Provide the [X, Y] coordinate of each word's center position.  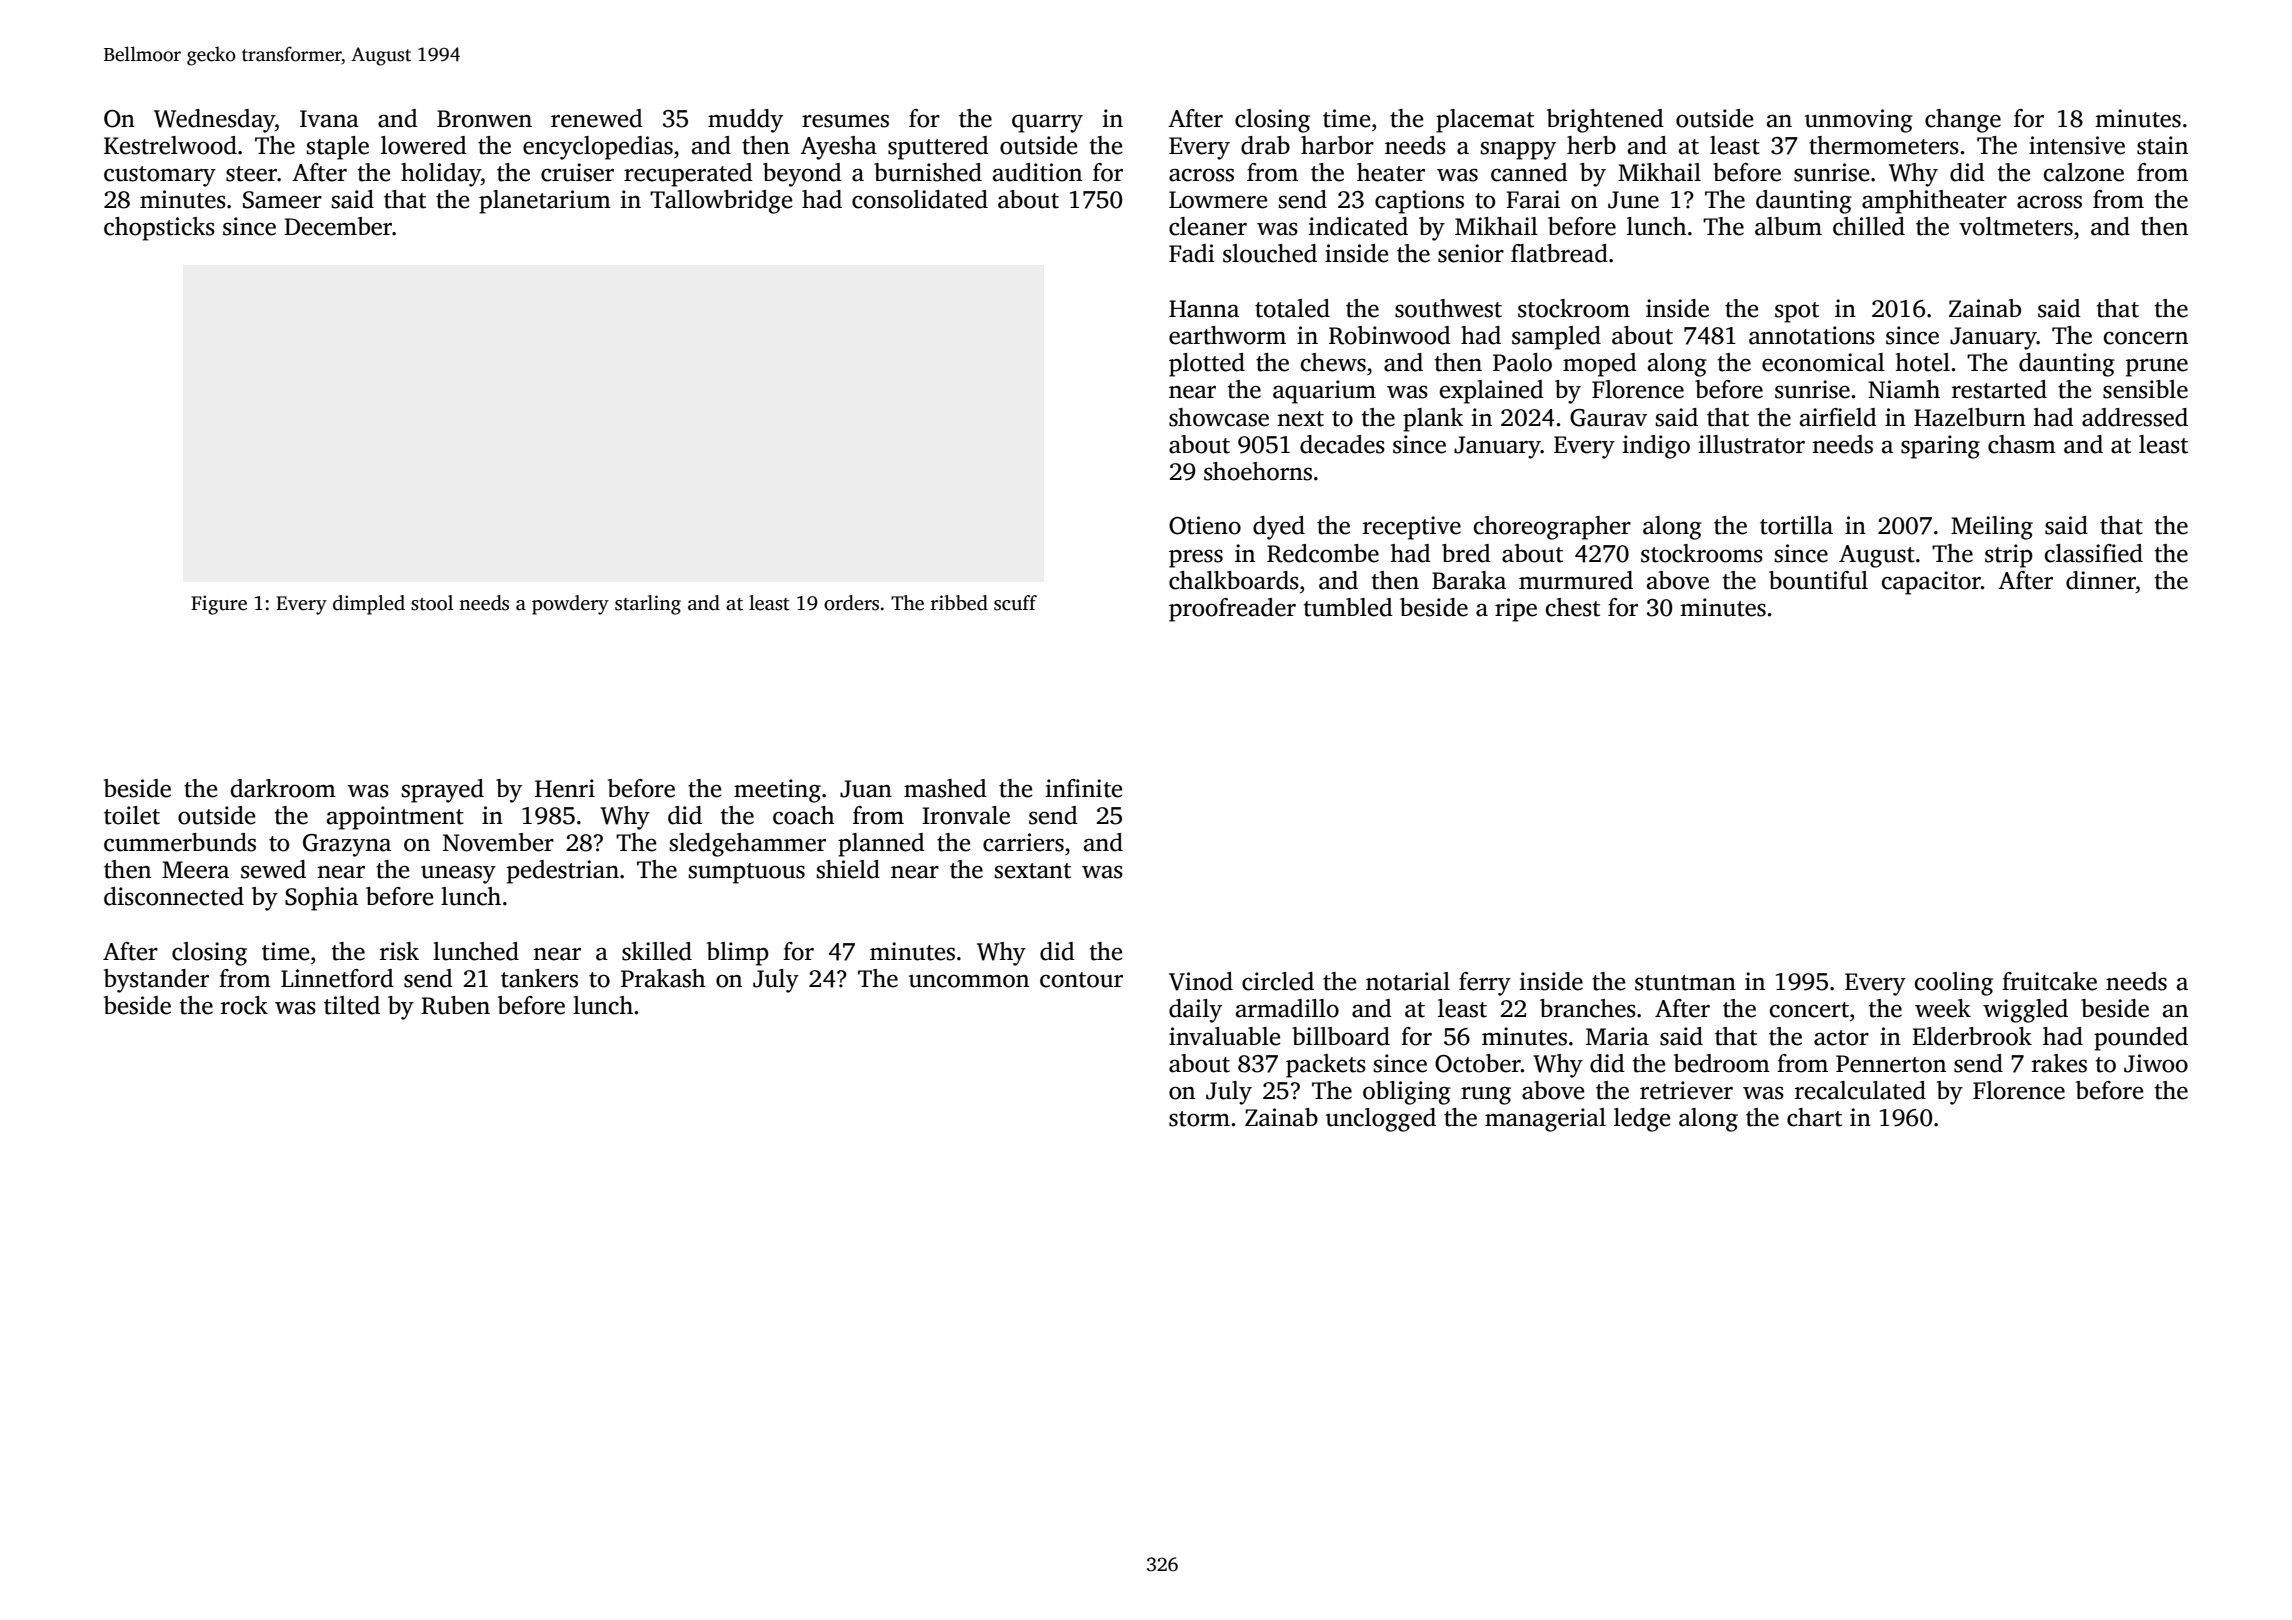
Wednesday [214, 121]
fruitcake [2049, 981]
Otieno [1205, 525]
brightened [1605, 121]
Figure [219, 605]
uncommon [969, 981]
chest [1573, 607]
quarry [1047, 123]
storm [1199, 1119]
